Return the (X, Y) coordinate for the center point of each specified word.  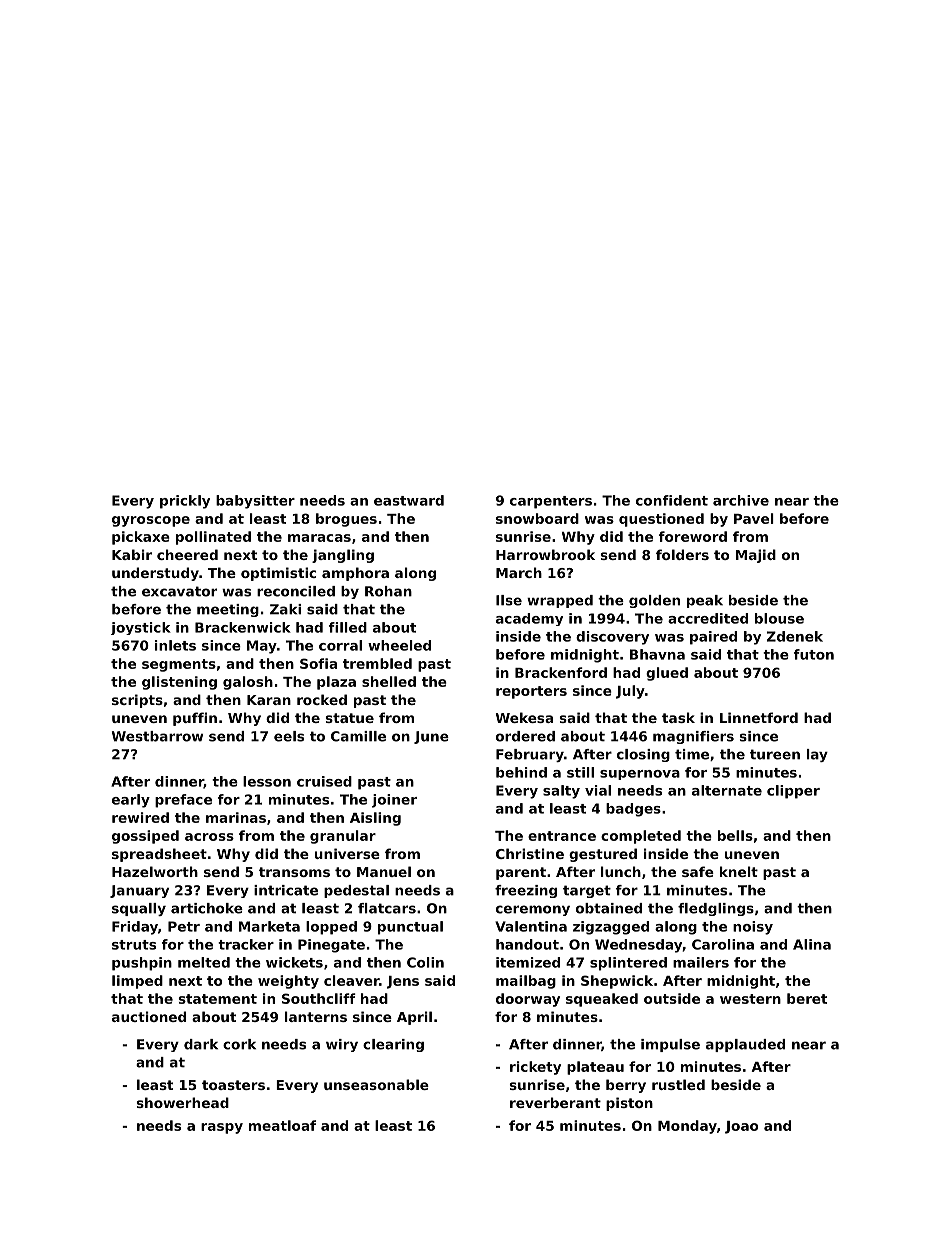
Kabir (132, 554)
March (519, 572)
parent (521, 873)
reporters (531, 692)
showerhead (183, 1102)
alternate (727, 790)
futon (814, 654)
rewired (140, 817)
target (587, 891)
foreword (693, 536)
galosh (248, 683)
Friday (135, 928)
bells (735, 835)
